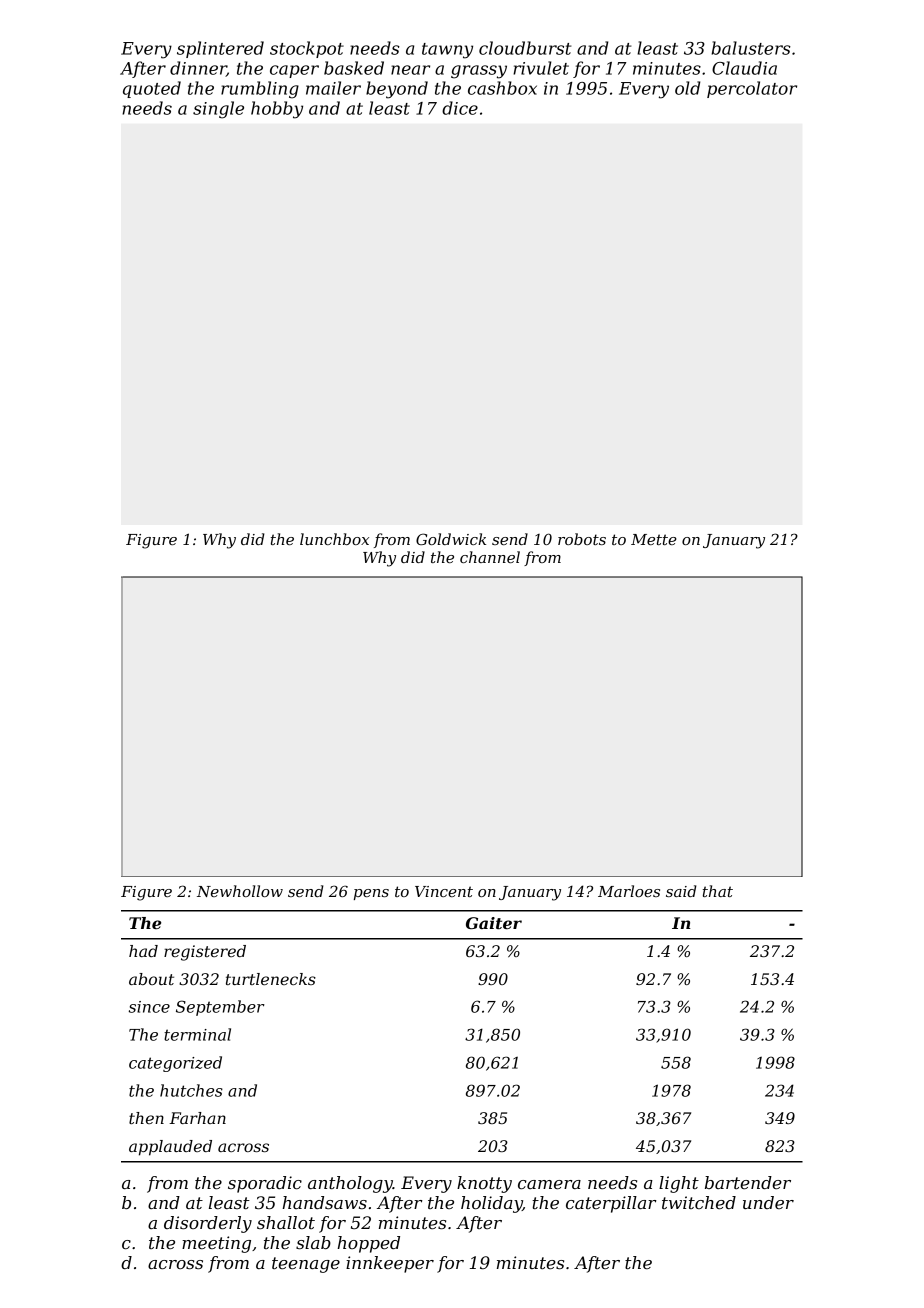 Image resolution: width=924 pixels, height=1308 pixels. I want to click on Marloes, so click(629, 891).
